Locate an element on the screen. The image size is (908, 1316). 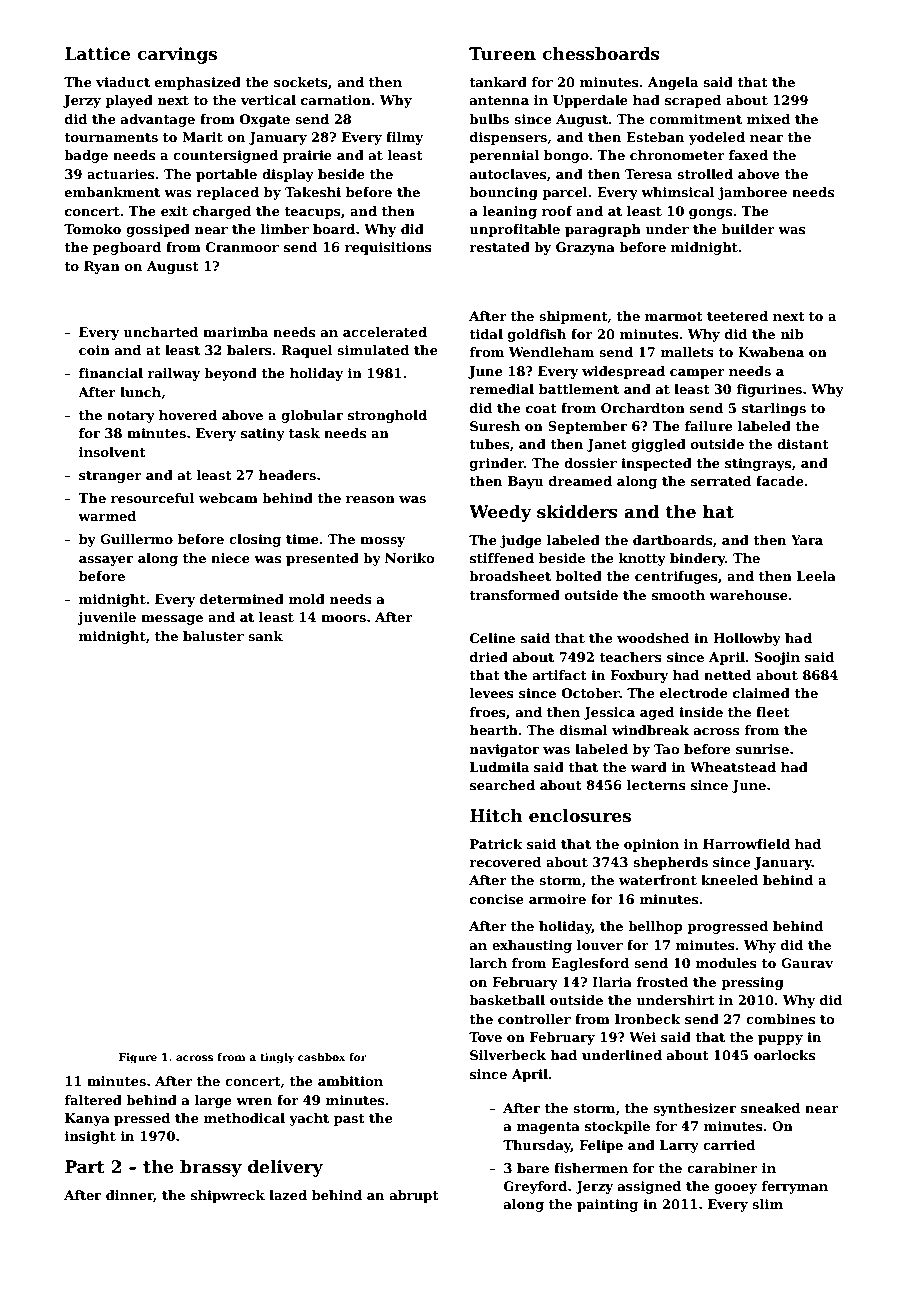
Gaurav is located at coordinates (807, 963).
